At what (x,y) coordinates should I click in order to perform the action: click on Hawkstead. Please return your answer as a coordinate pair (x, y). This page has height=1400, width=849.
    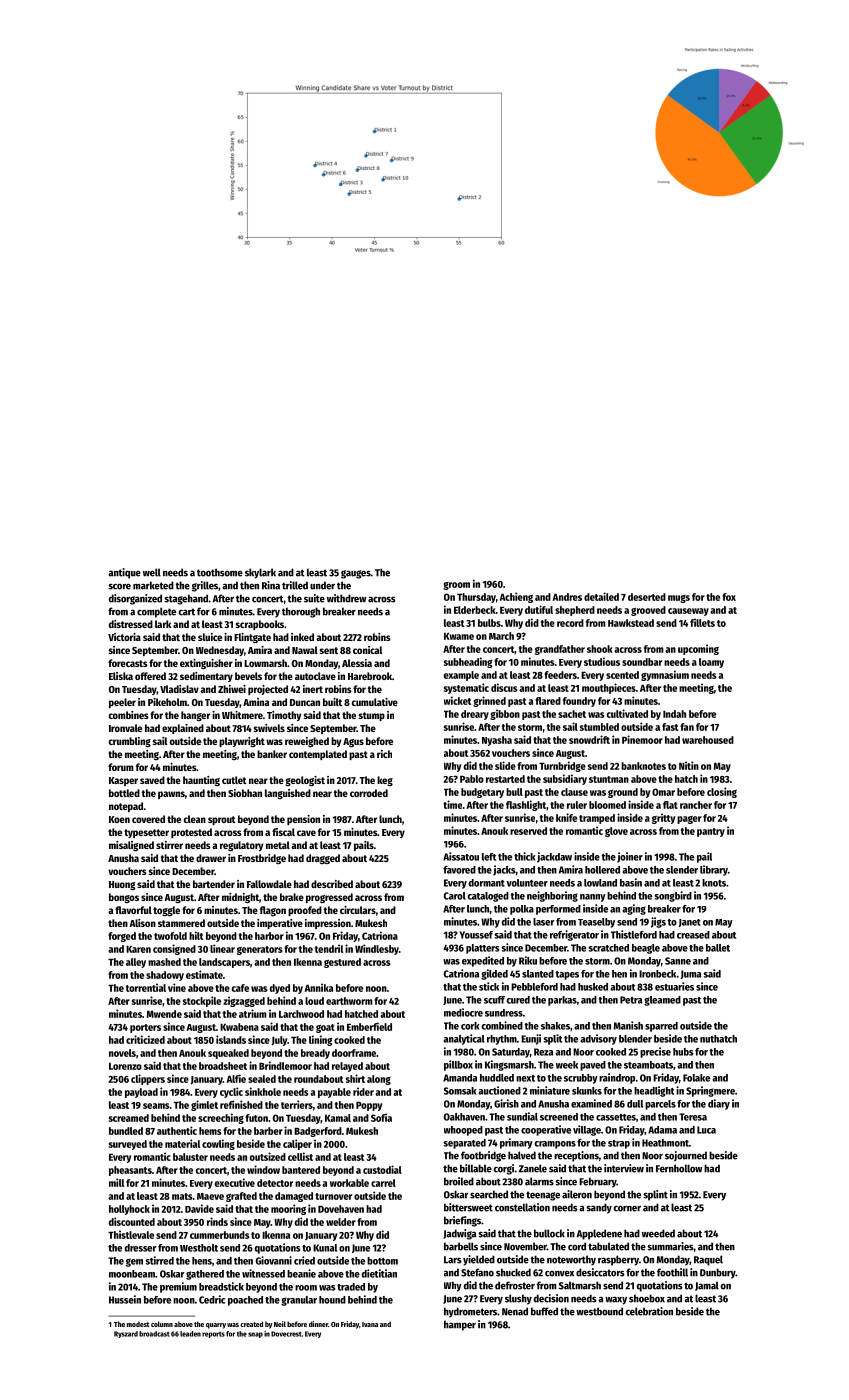
    Looking at the image, I should click on (631, 623).
